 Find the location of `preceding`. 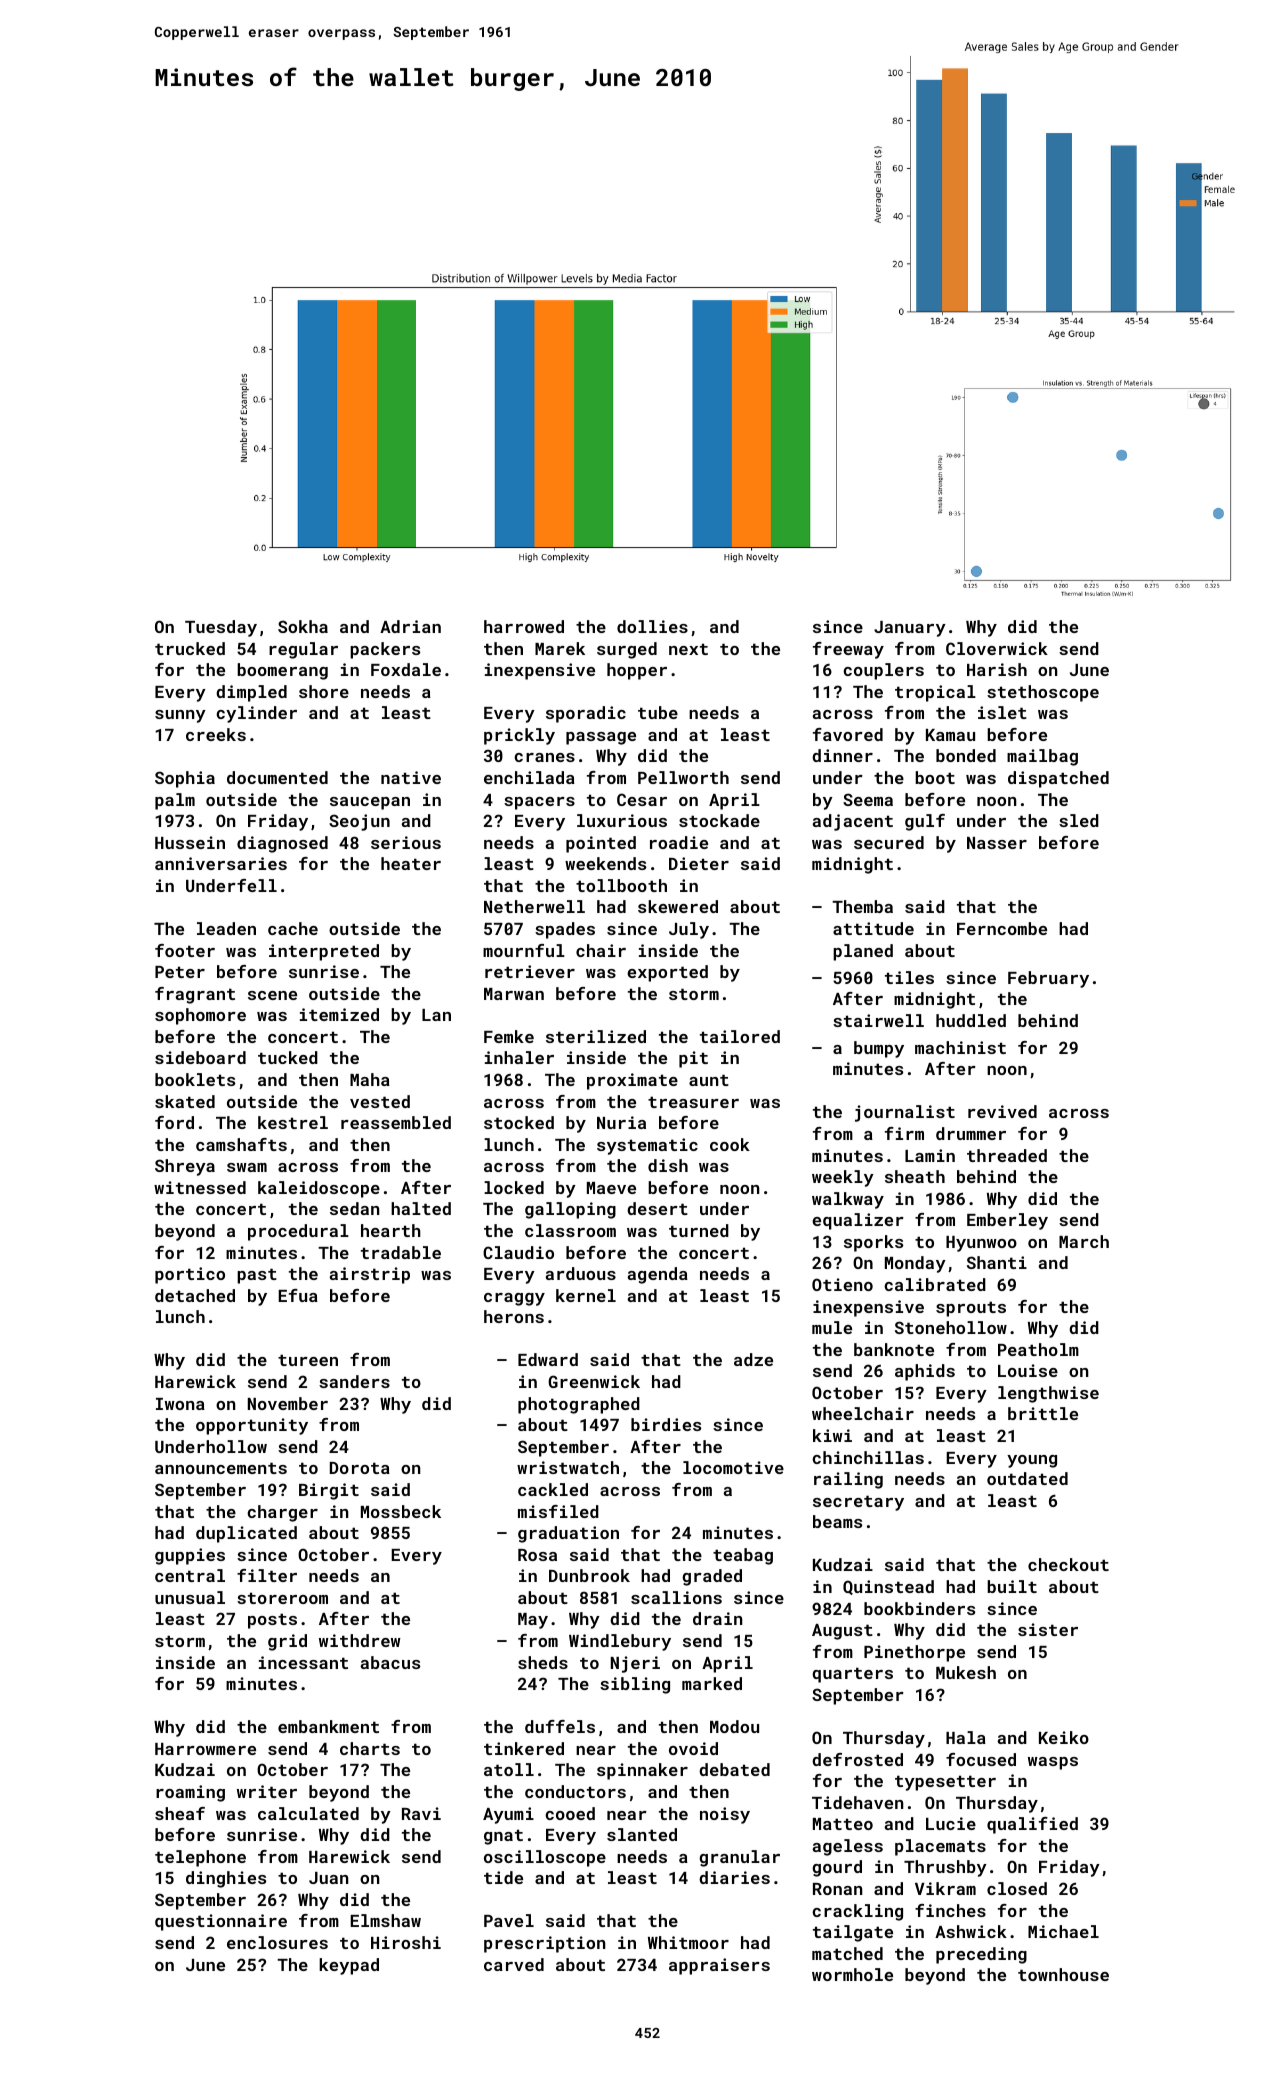

preceding is located at coordinates (981, 1955).
